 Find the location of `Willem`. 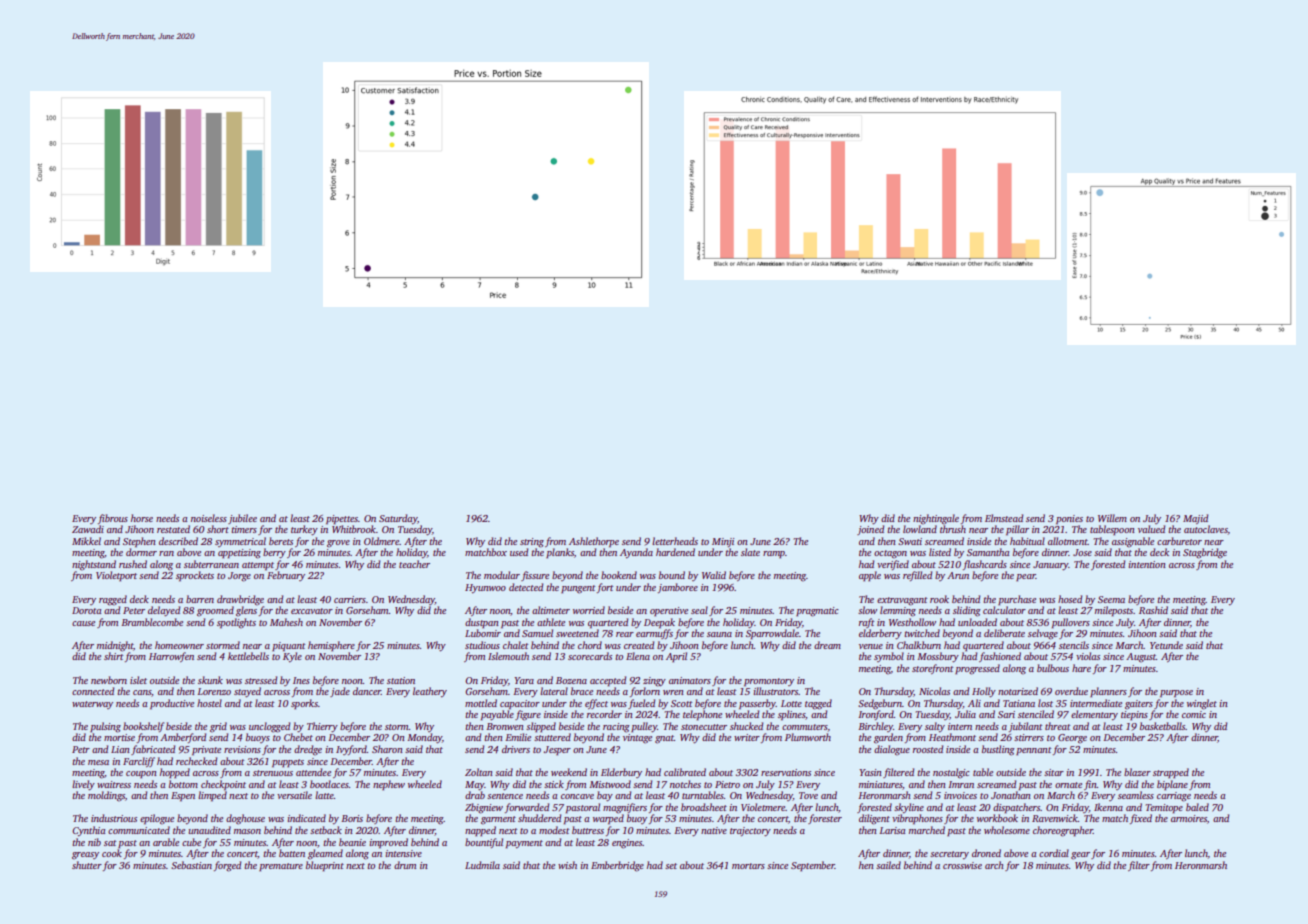

Willem is located at coordinates (1112, 518).
